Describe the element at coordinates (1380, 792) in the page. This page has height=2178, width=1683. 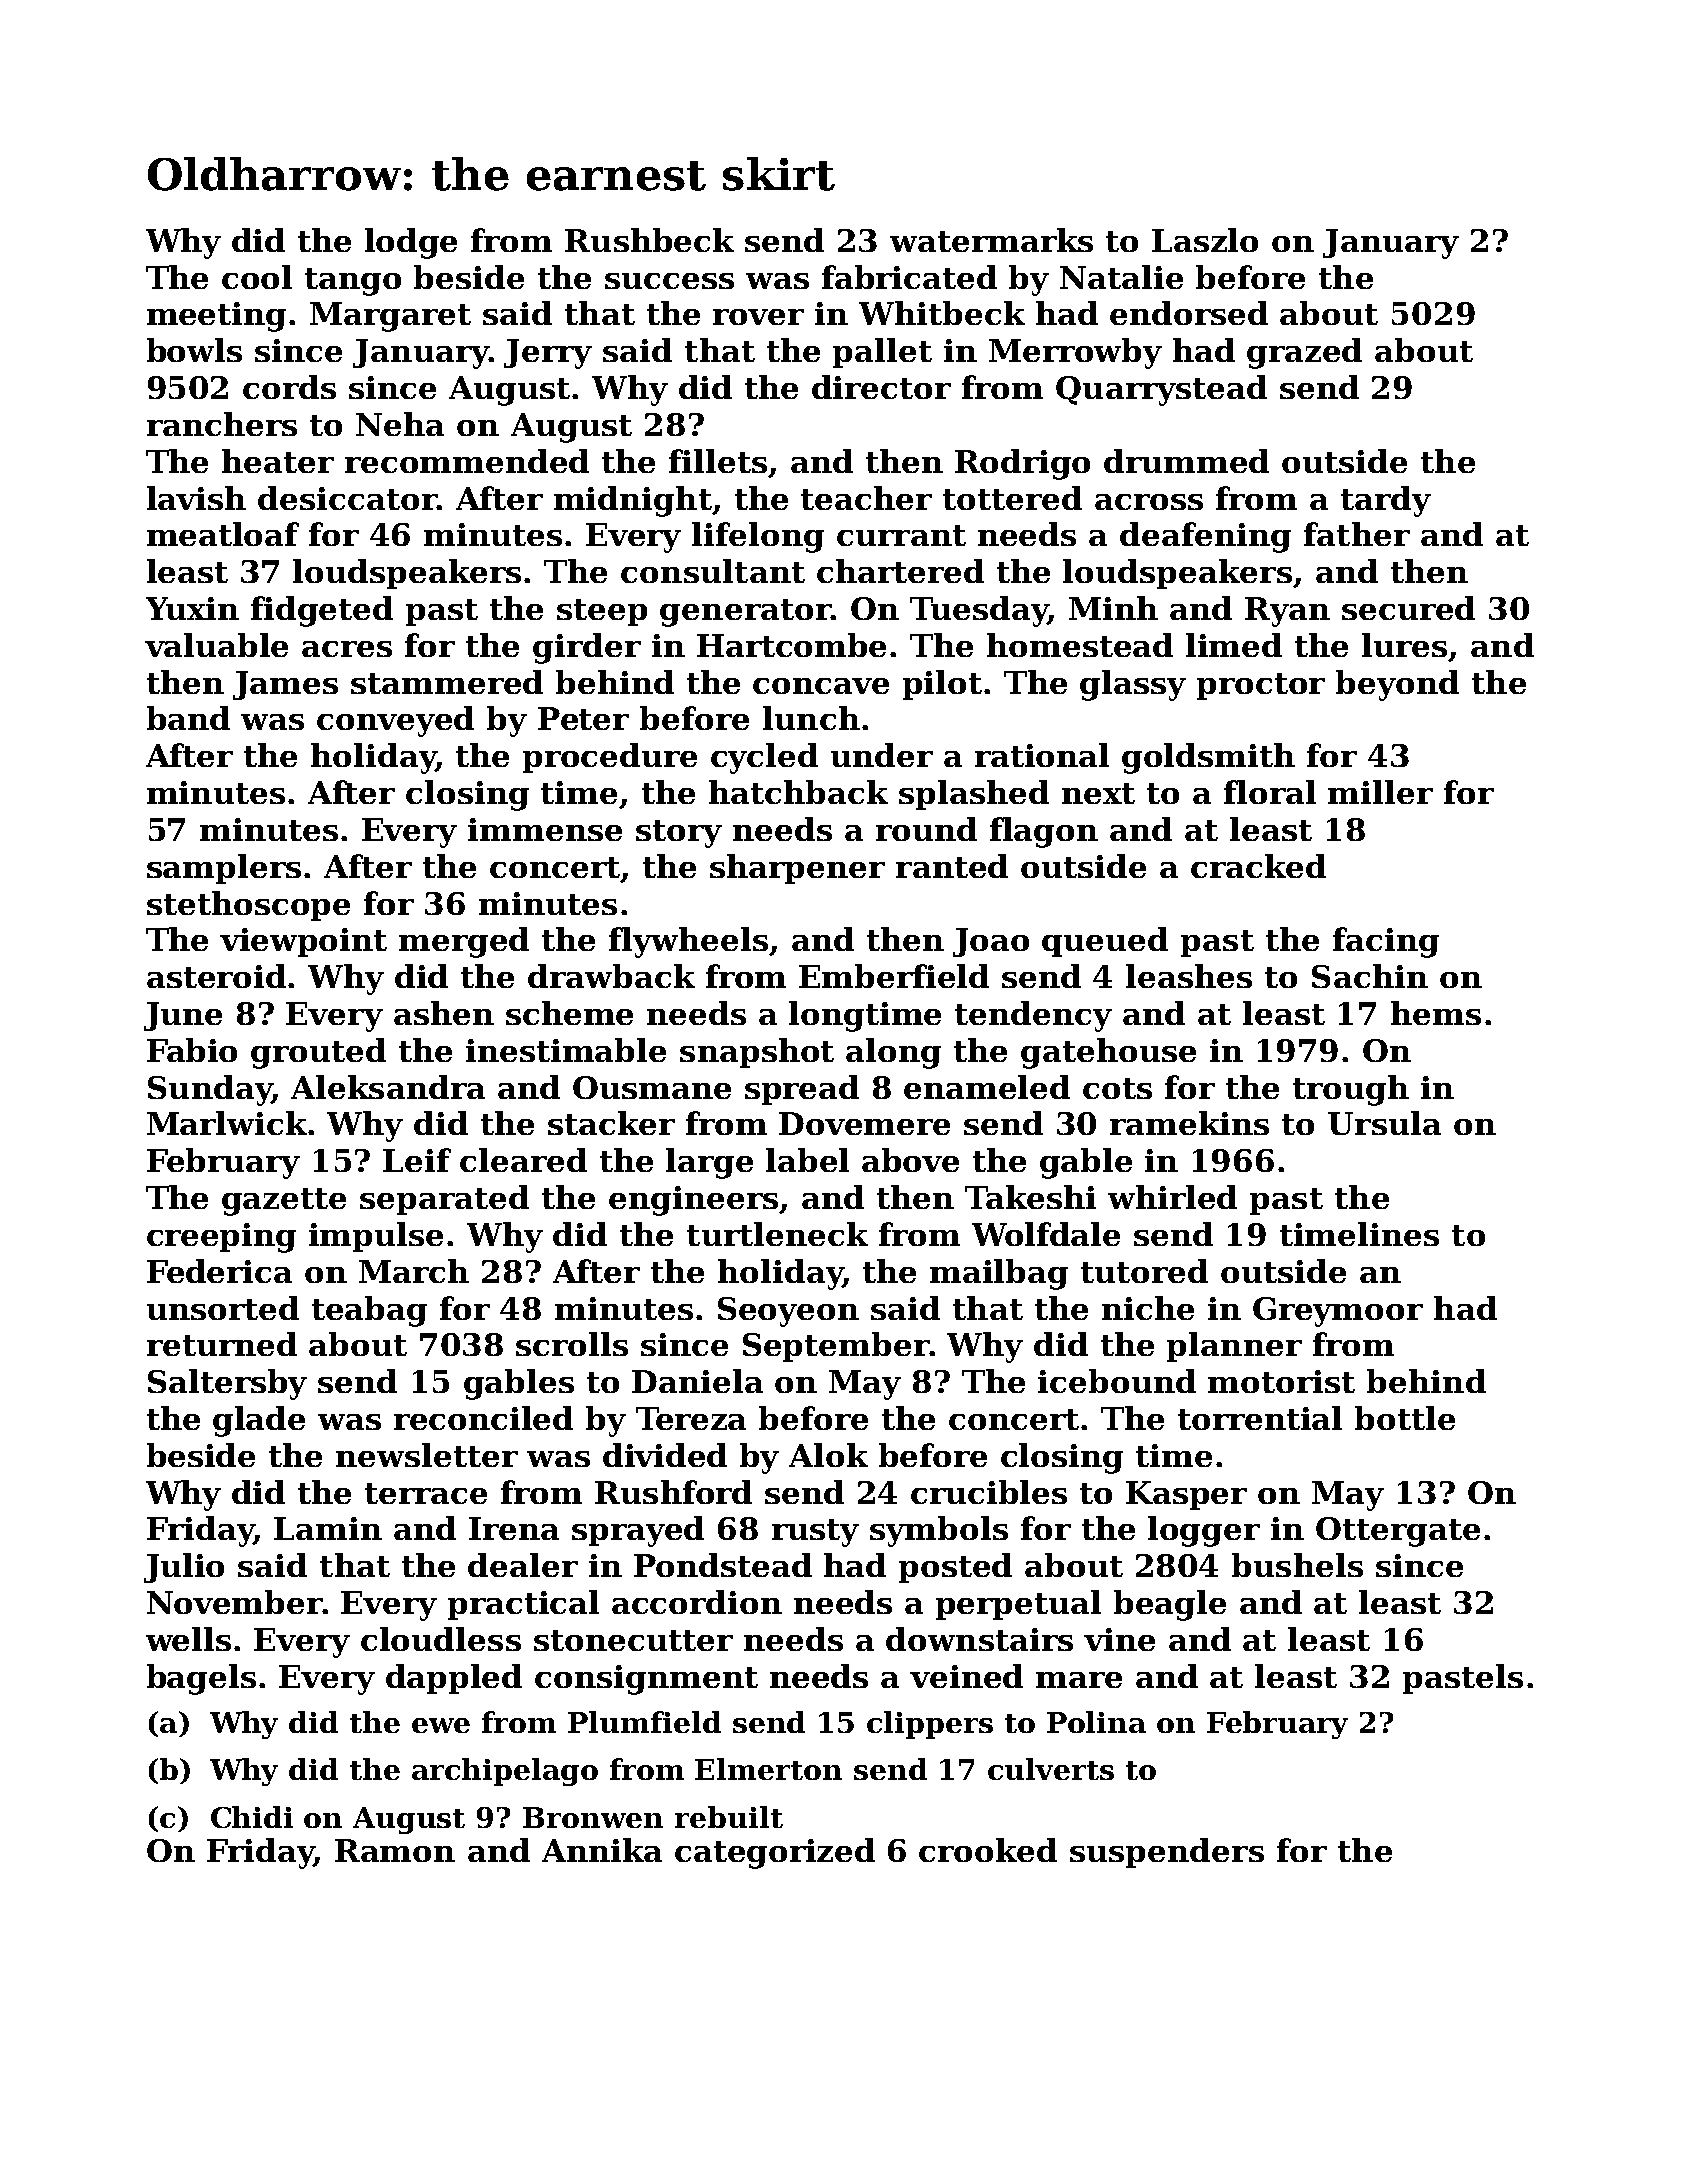
I see `miller` at that location.
